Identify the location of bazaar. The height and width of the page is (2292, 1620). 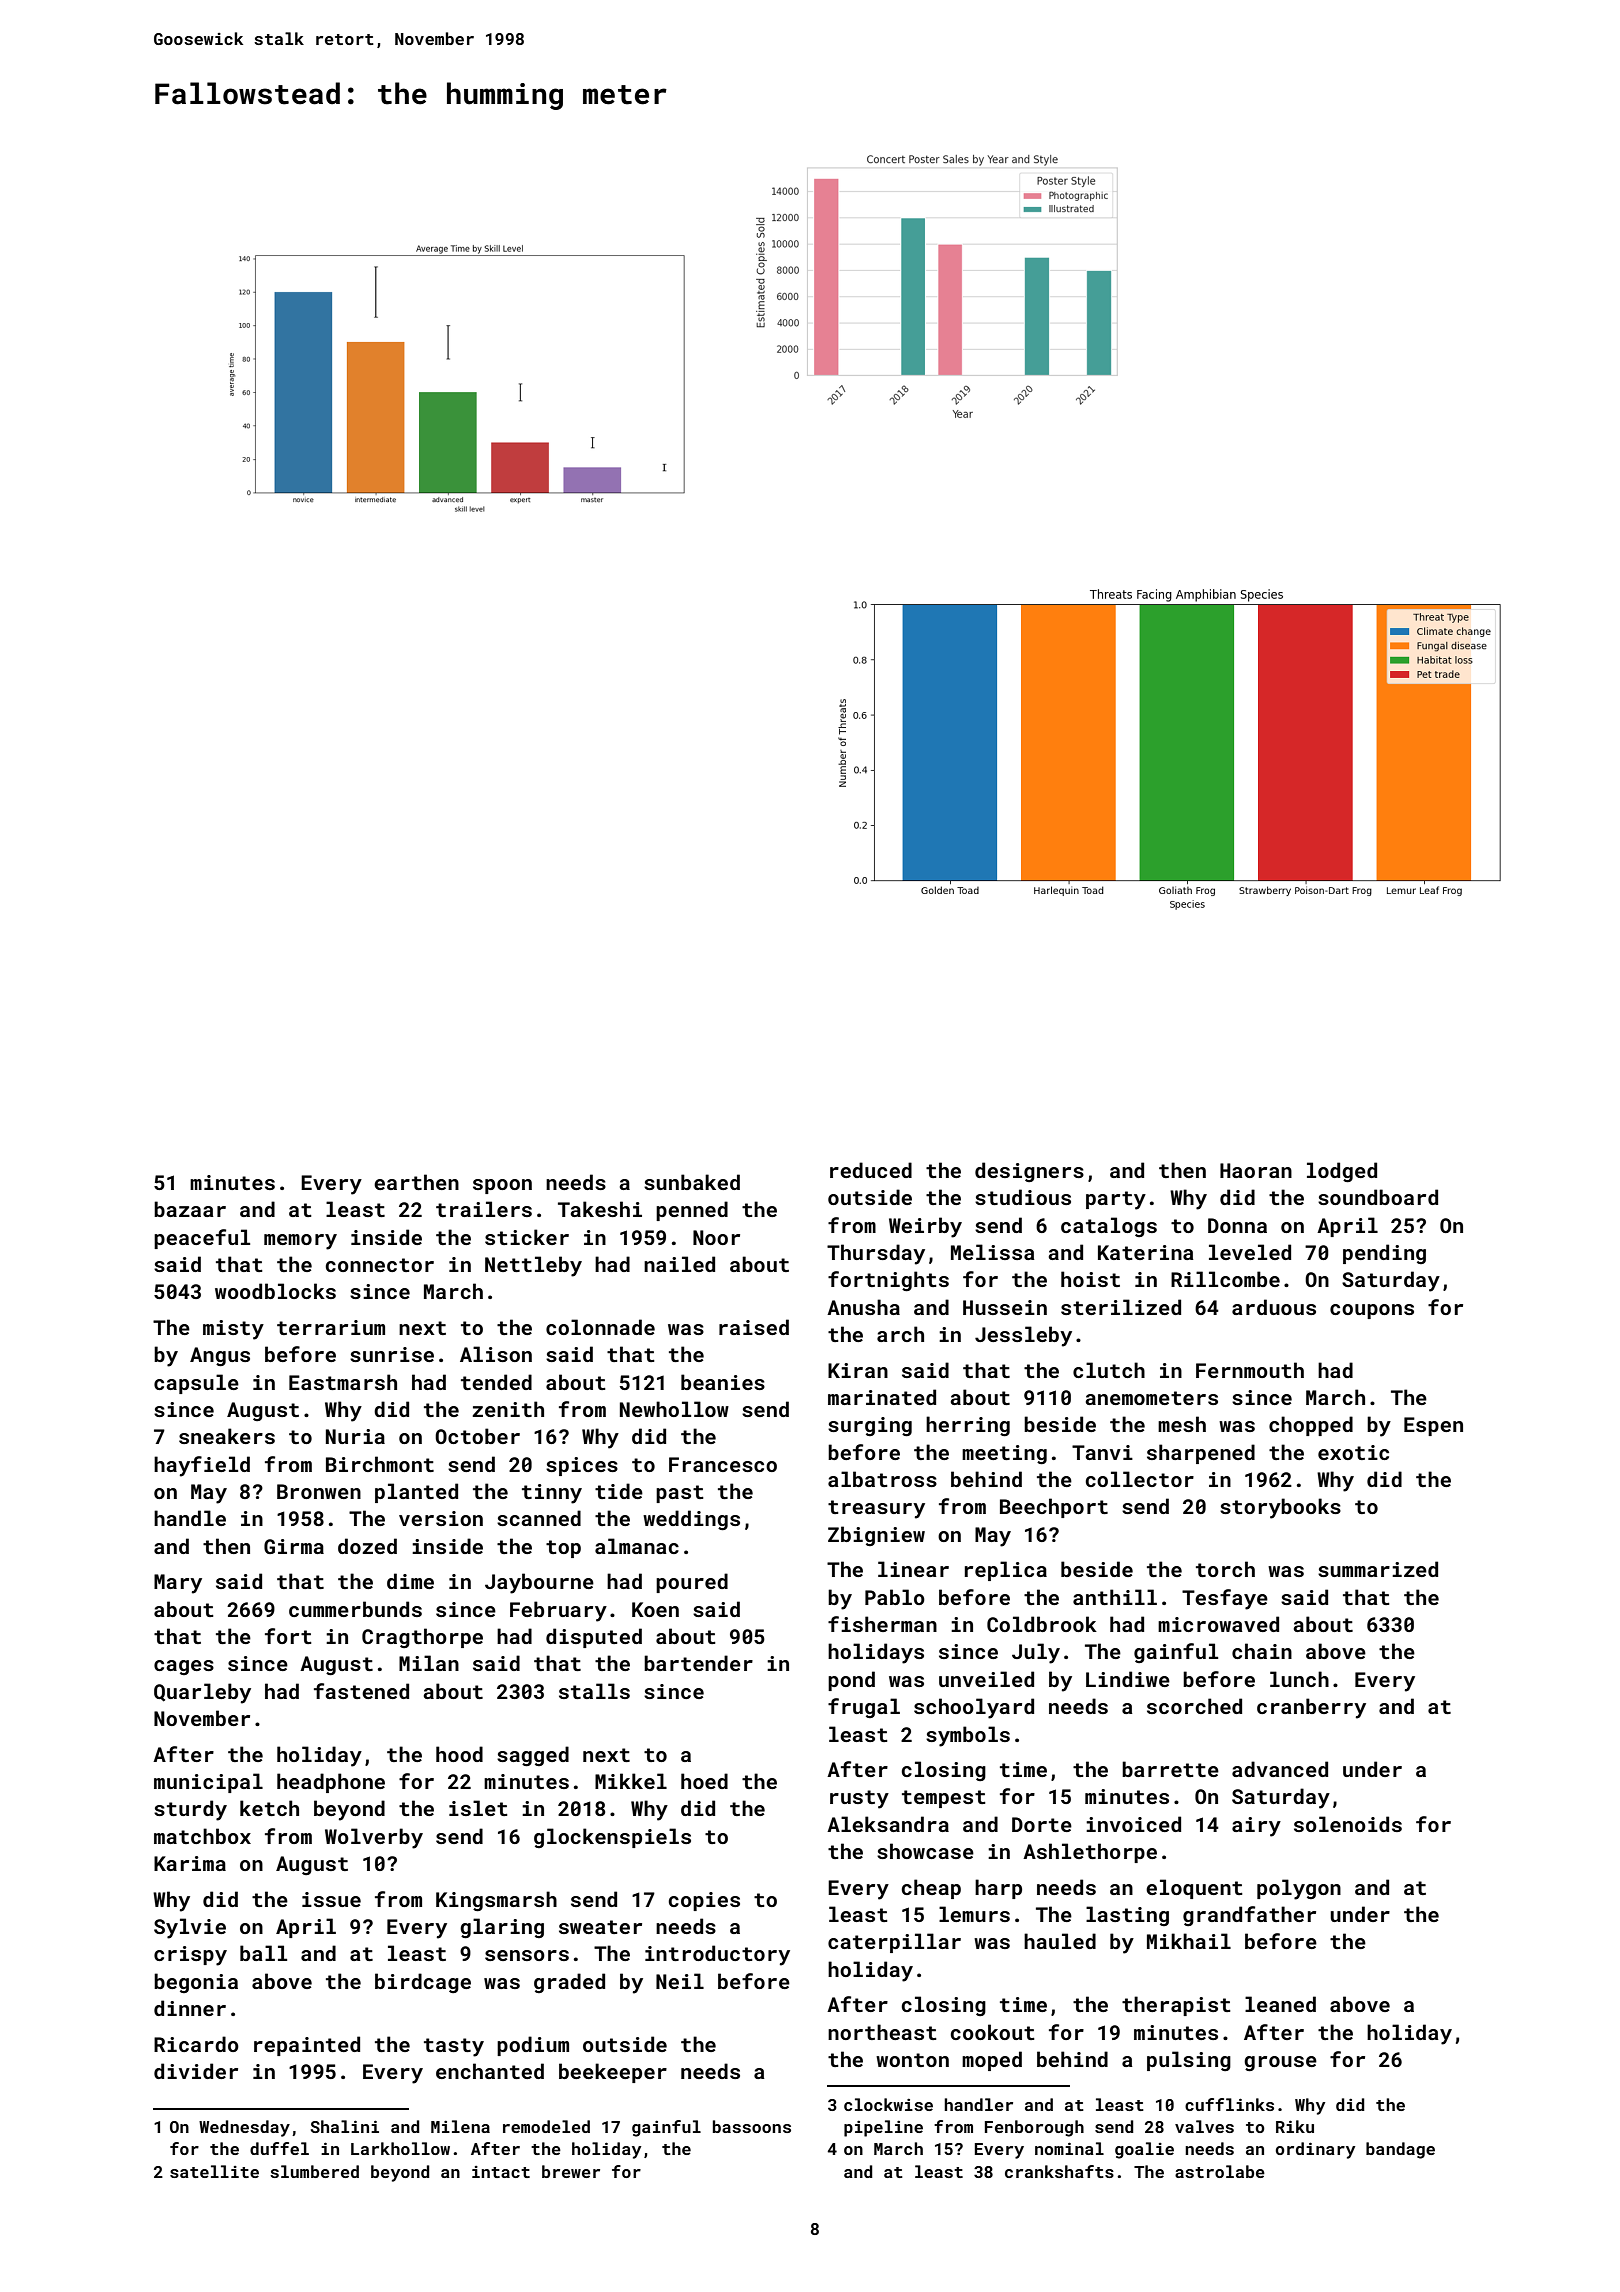
(190, 1209).
